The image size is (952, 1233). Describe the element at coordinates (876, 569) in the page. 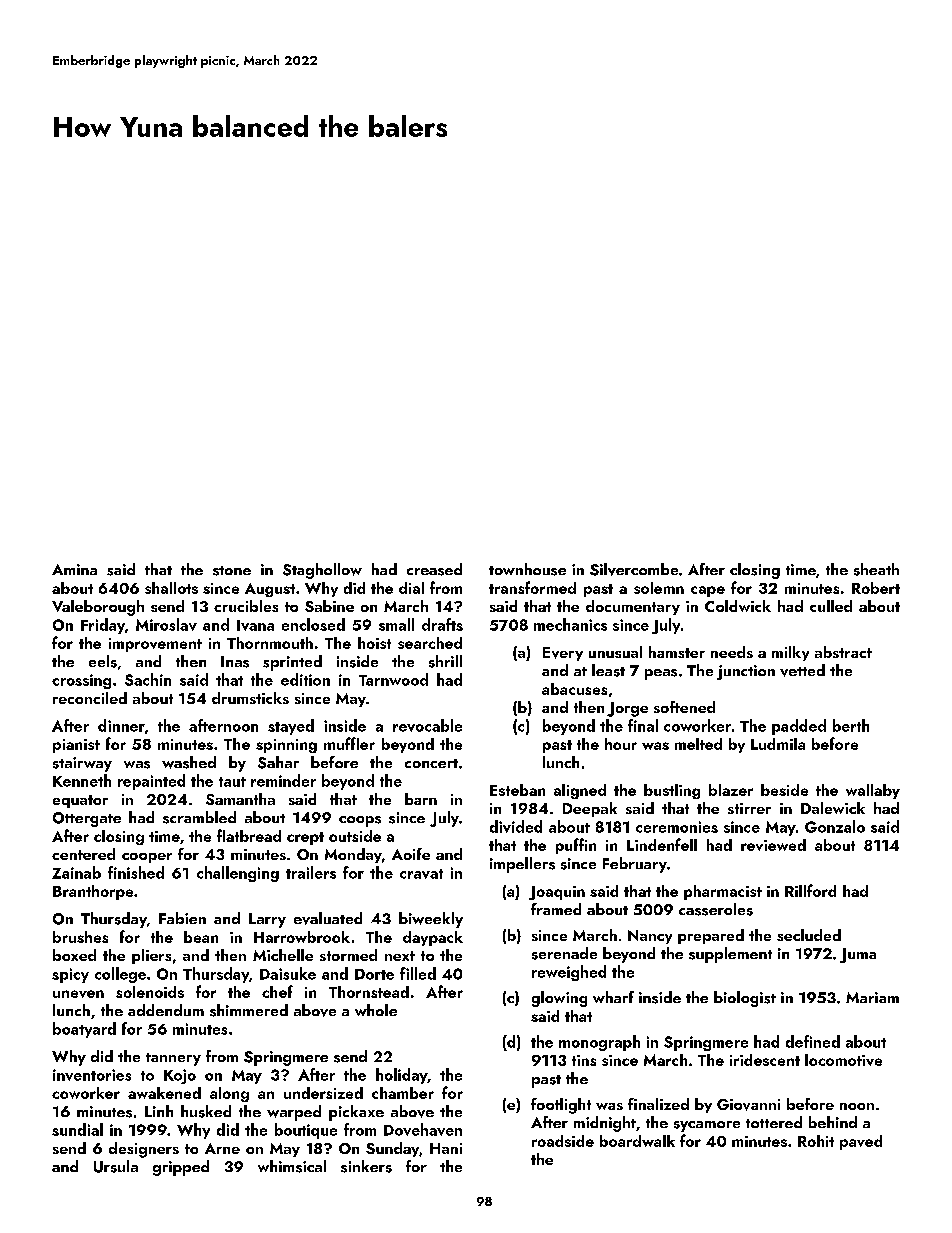

I see `sheath` at that location.
